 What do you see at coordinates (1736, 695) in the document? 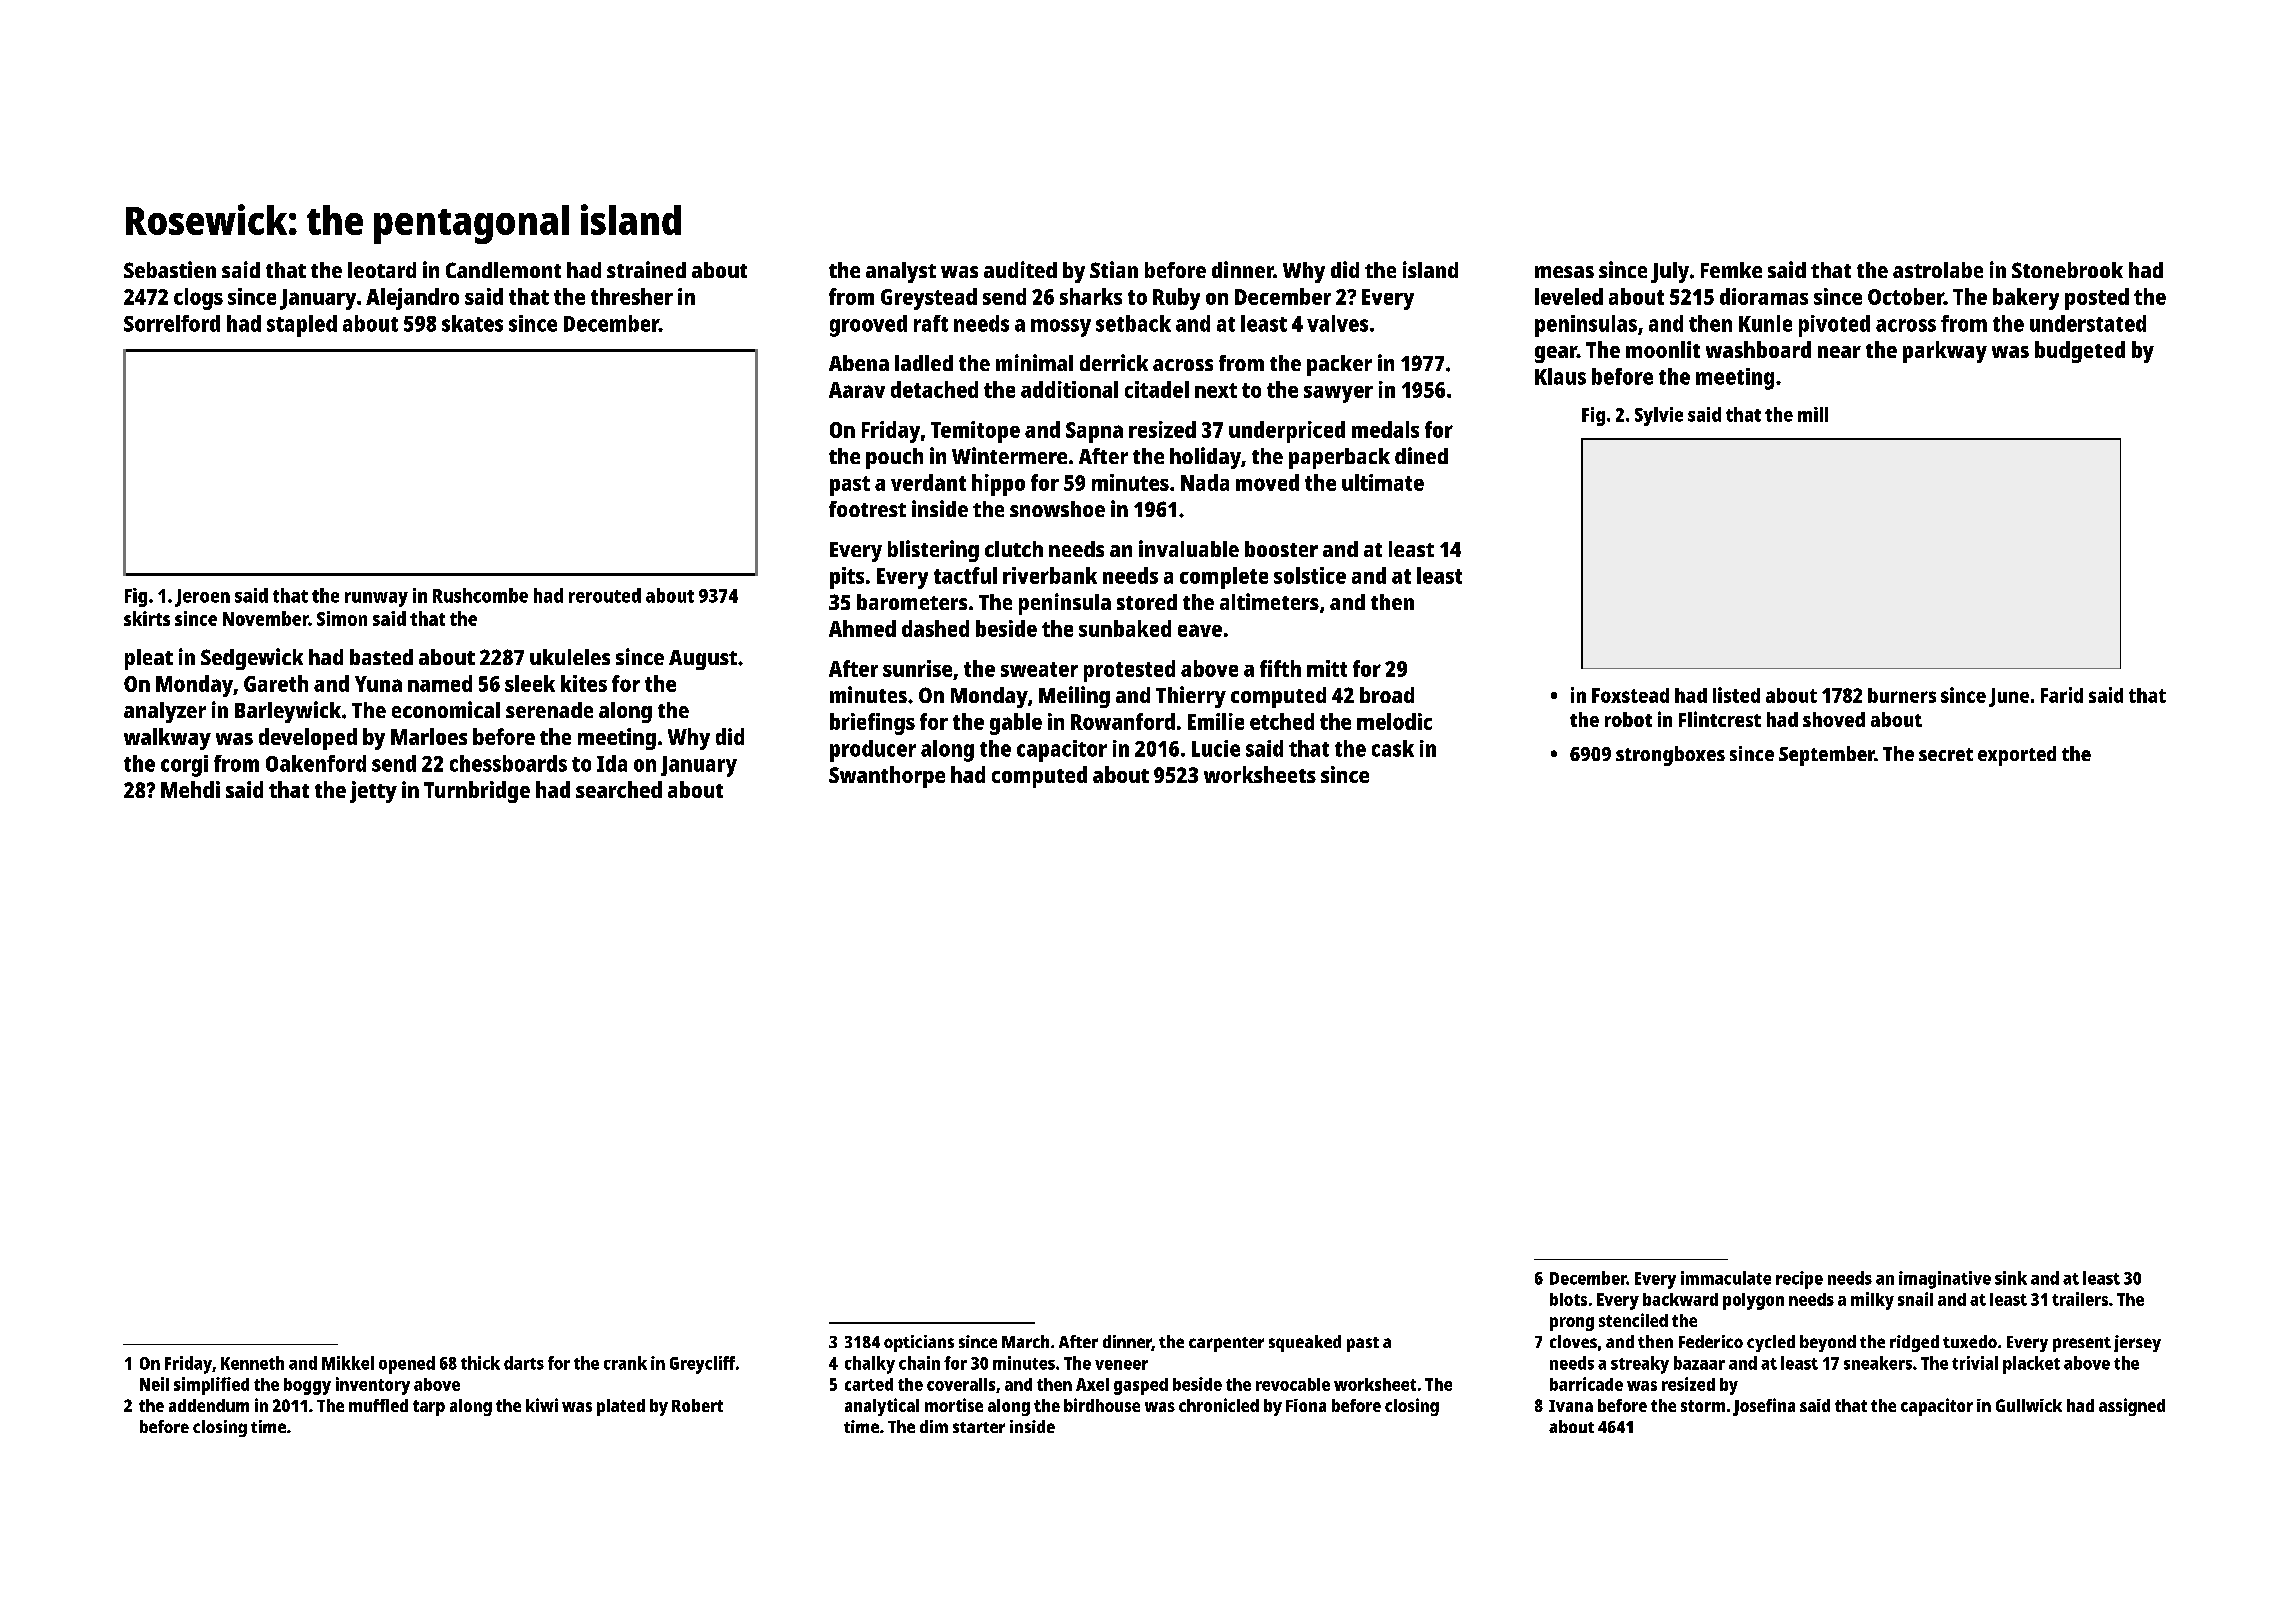
I see `listed` at bounding box center [1736, 695].
